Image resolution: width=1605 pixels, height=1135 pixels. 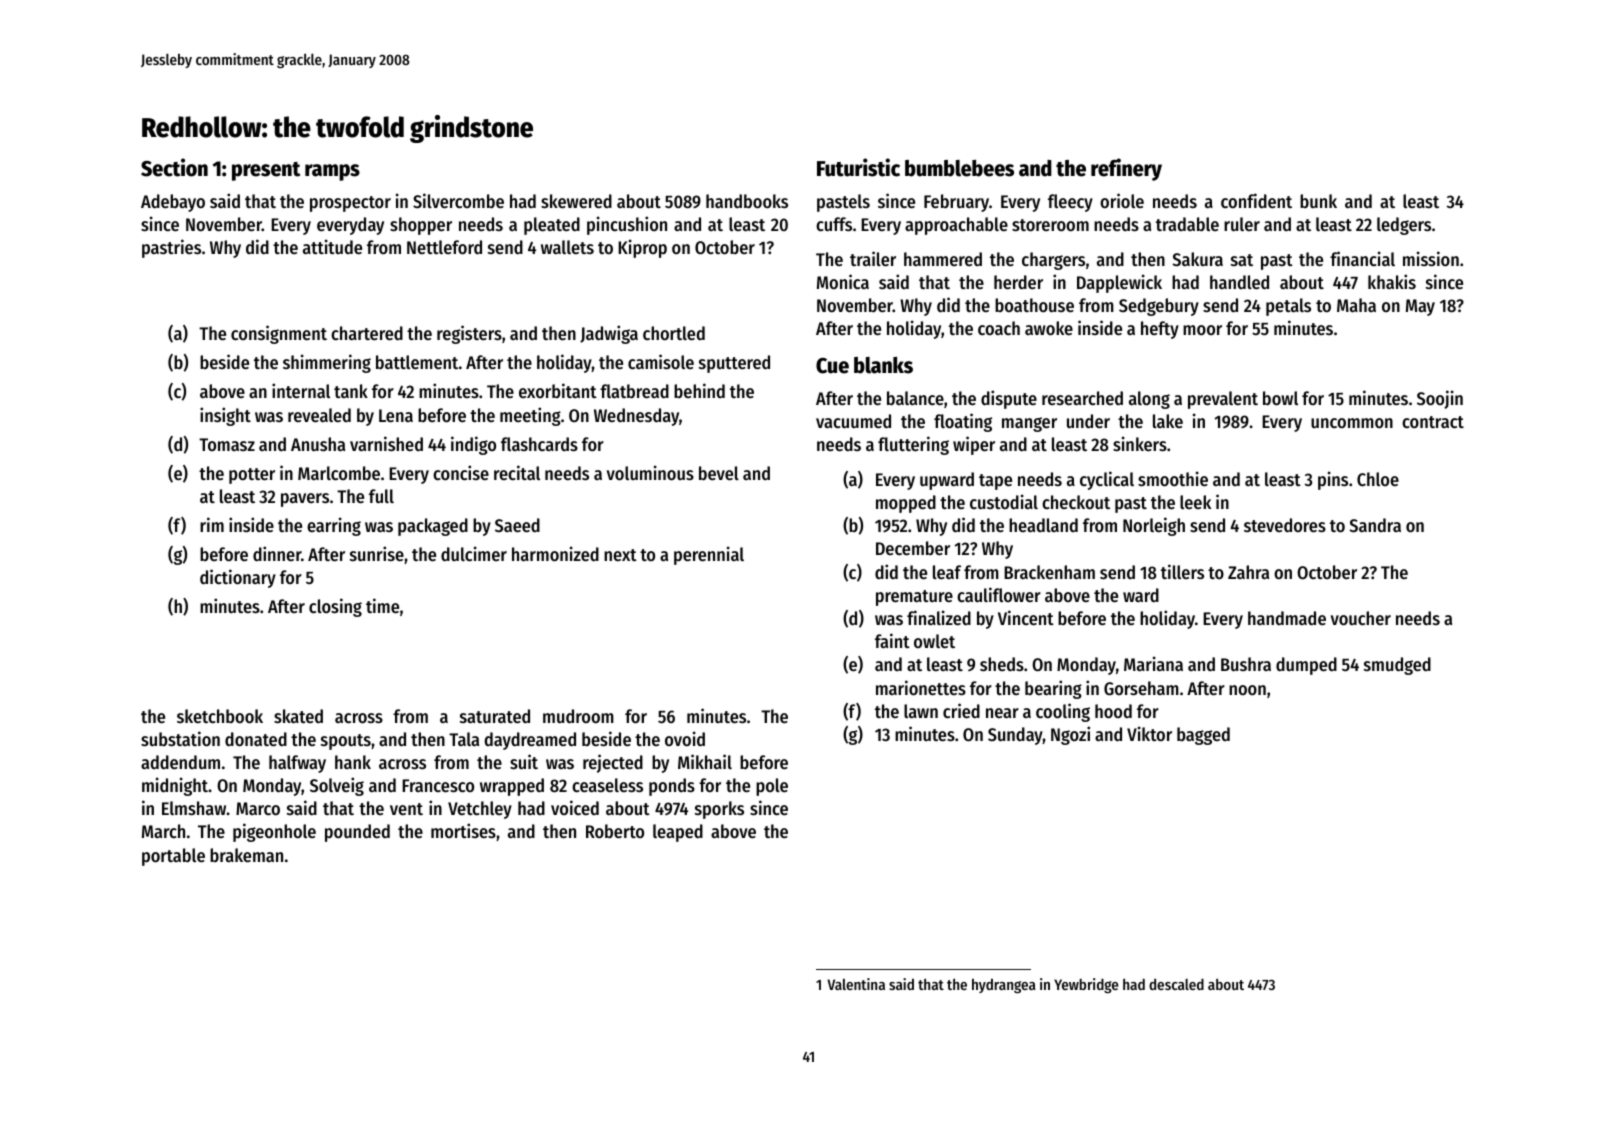 I want to click on rim, so click(x=212, y=524).
